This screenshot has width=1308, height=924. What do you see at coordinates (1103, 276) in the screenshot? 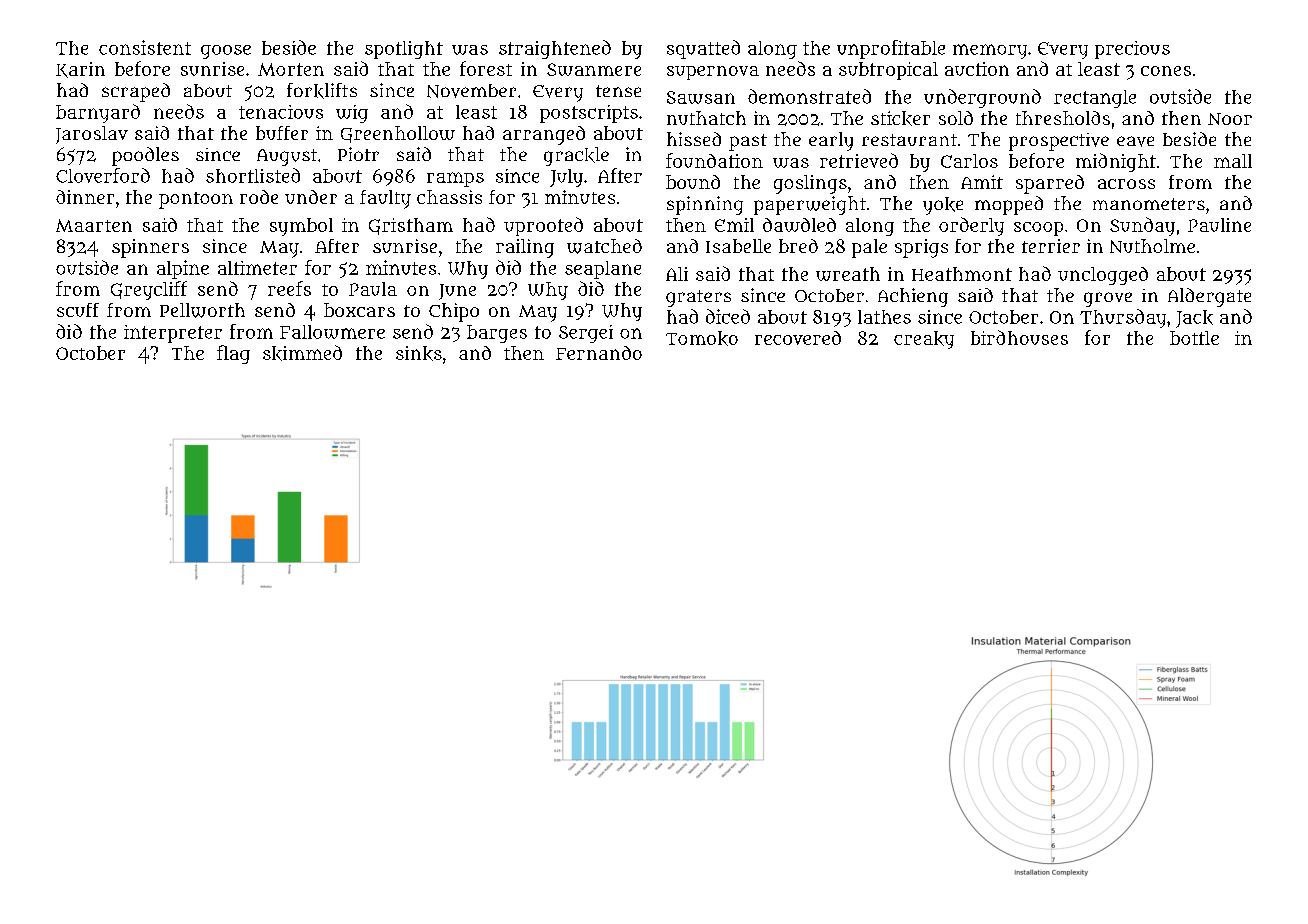
I see `unclogged` at bounding box center [1103, 276].
